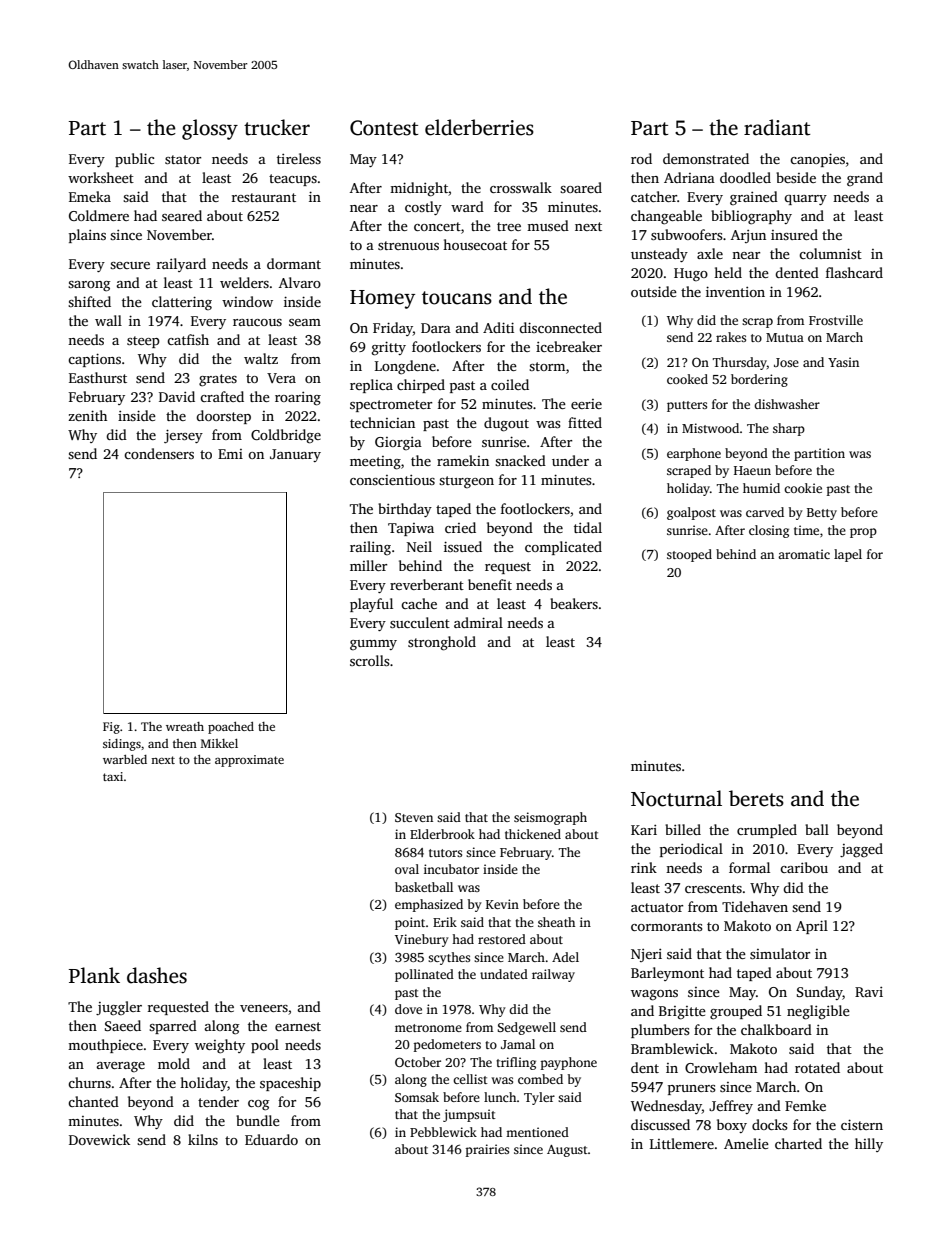 The width and height of the image is (952, 1233). I want to click on tender, so click(218, 1101).
